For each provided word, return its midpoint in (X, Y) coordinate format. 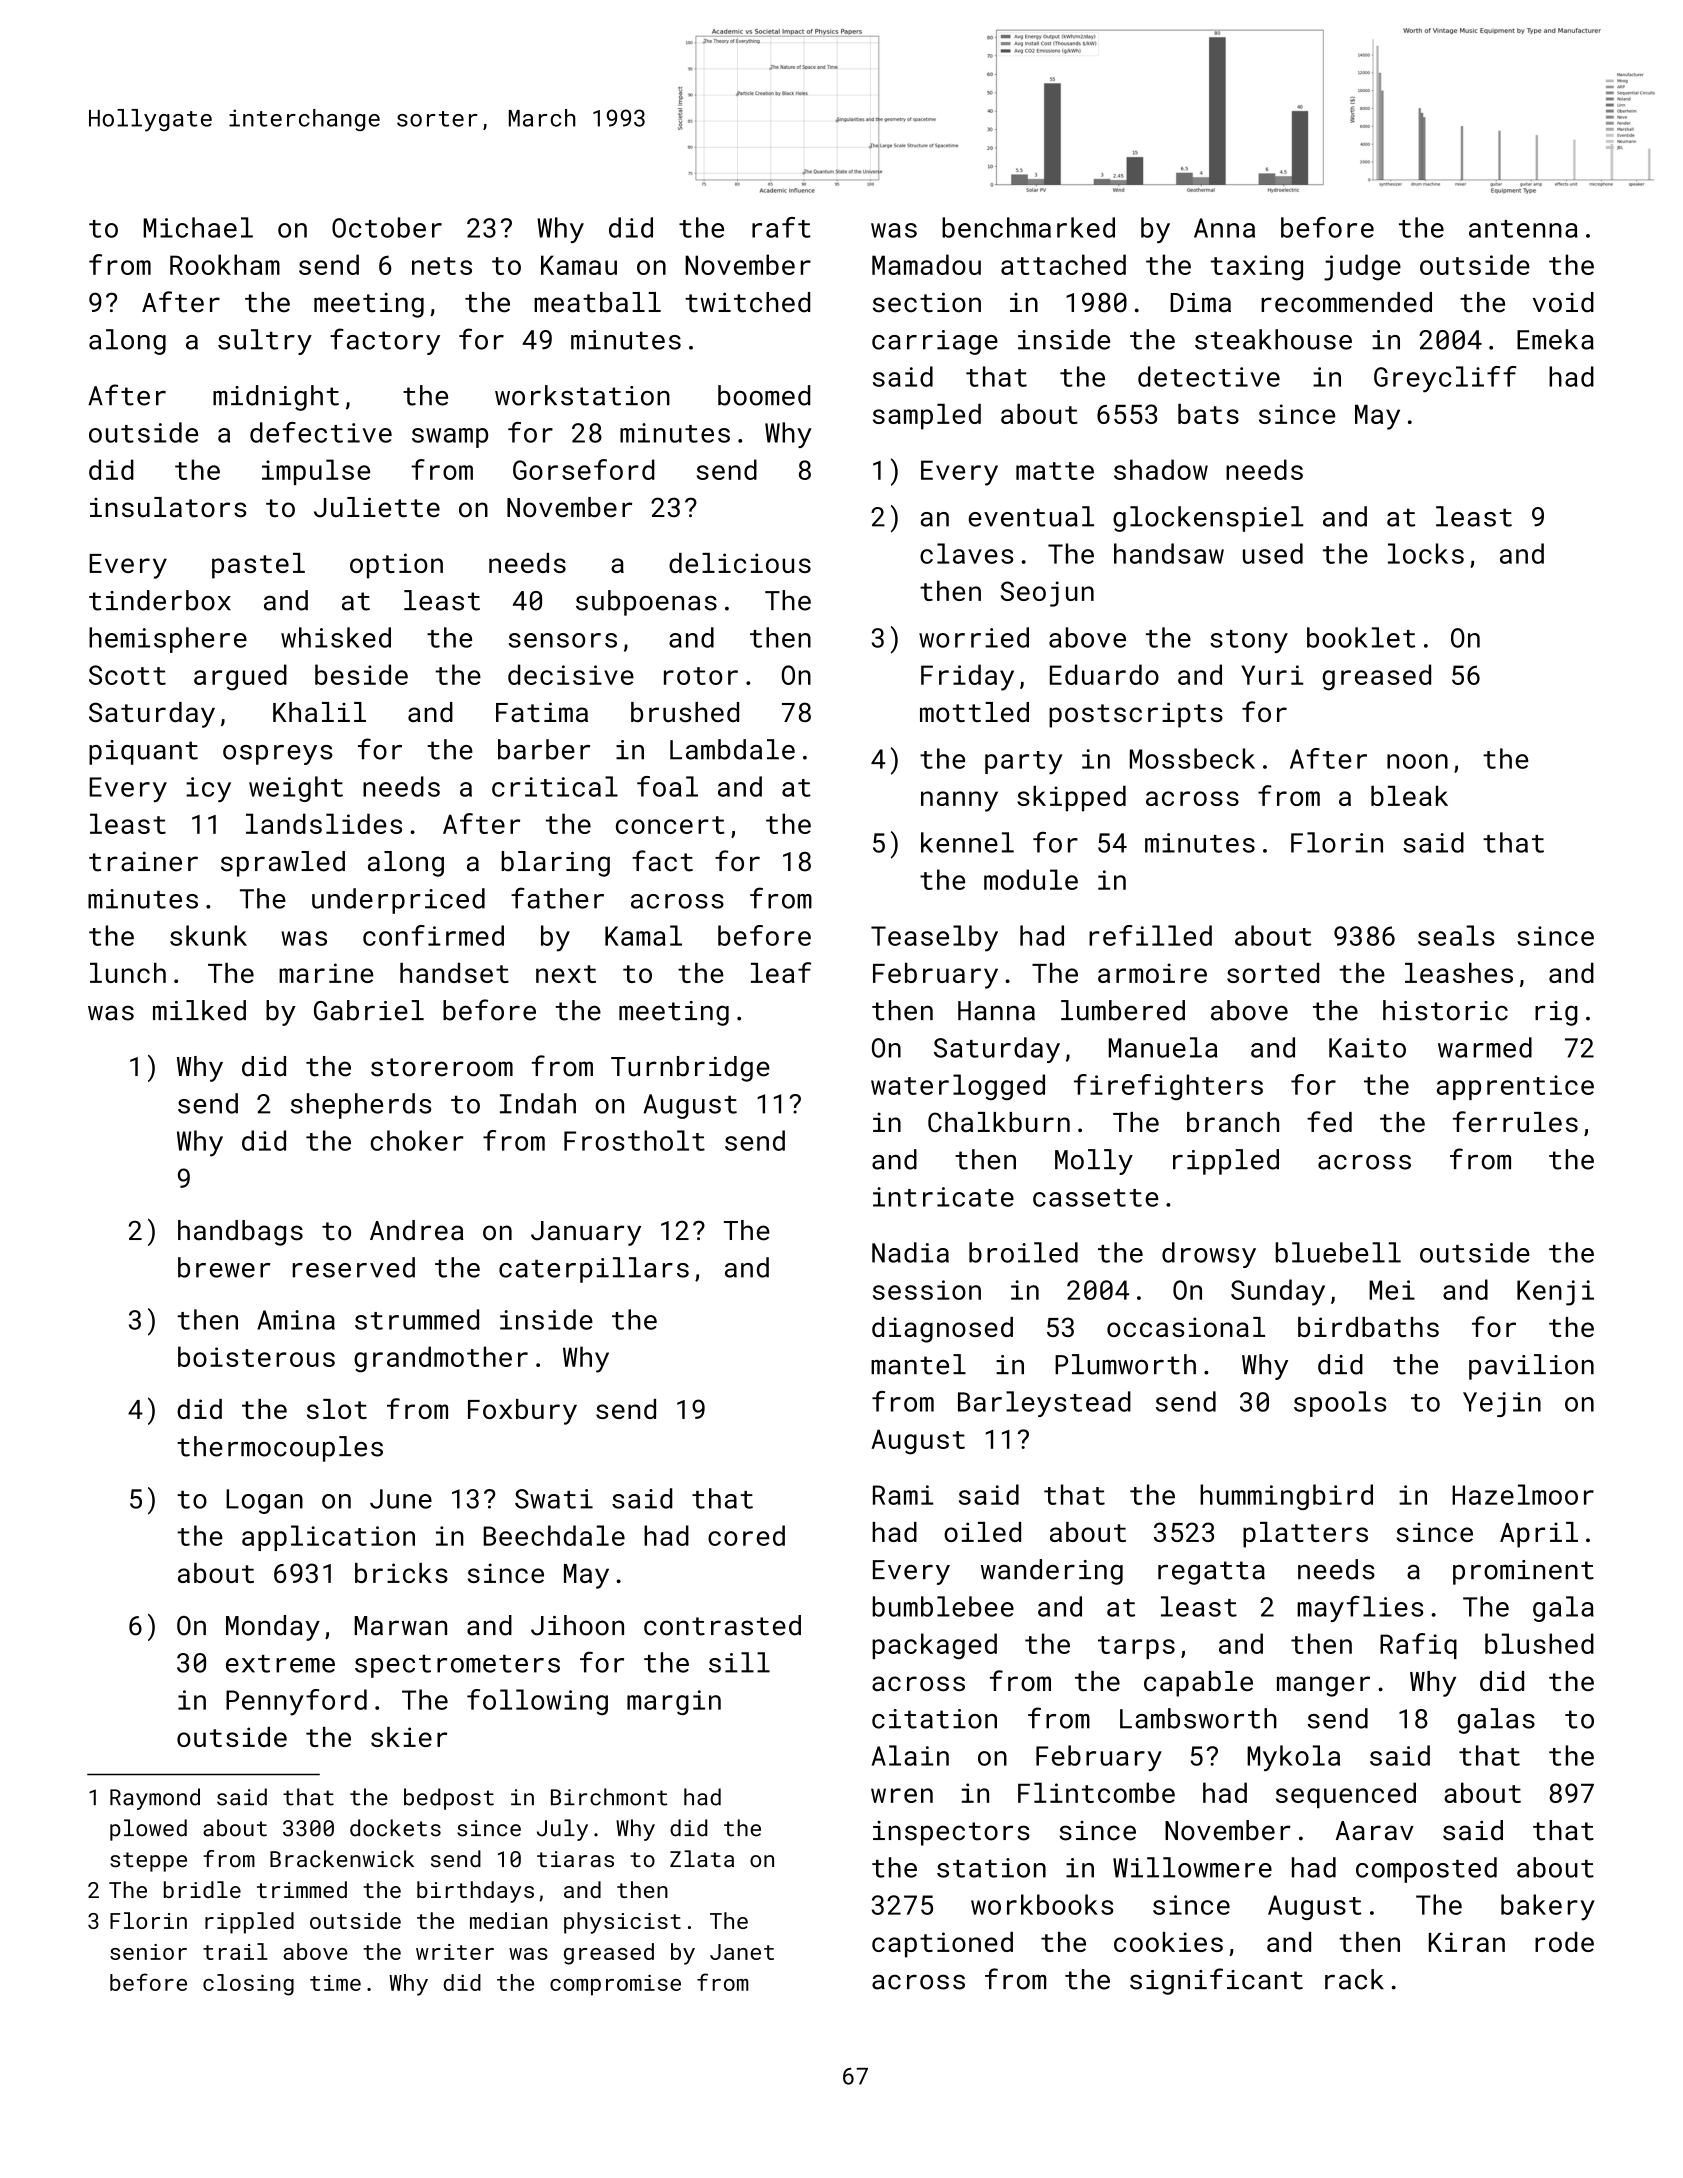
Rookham (225, 264)
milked (199, 1010)
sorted (1273, 973)
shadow (1161, 469)
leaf (781, 972)
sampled (927, 416)
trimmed (302, 1889)
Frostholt (634, 1140)
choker (417, 1140)
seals (1456, 935)
